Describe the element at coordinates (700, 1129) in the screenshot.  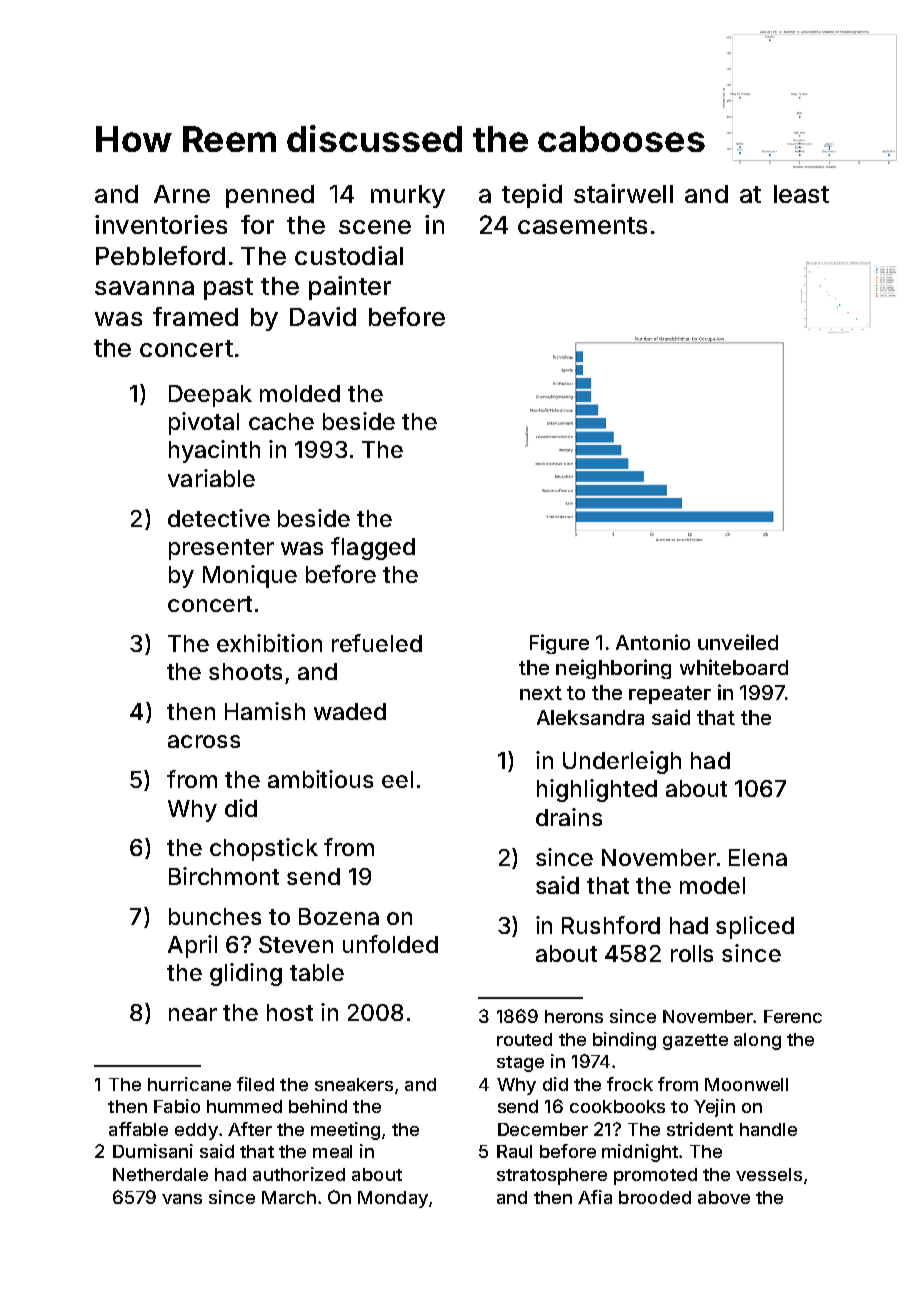
I see `strident` at that location.
